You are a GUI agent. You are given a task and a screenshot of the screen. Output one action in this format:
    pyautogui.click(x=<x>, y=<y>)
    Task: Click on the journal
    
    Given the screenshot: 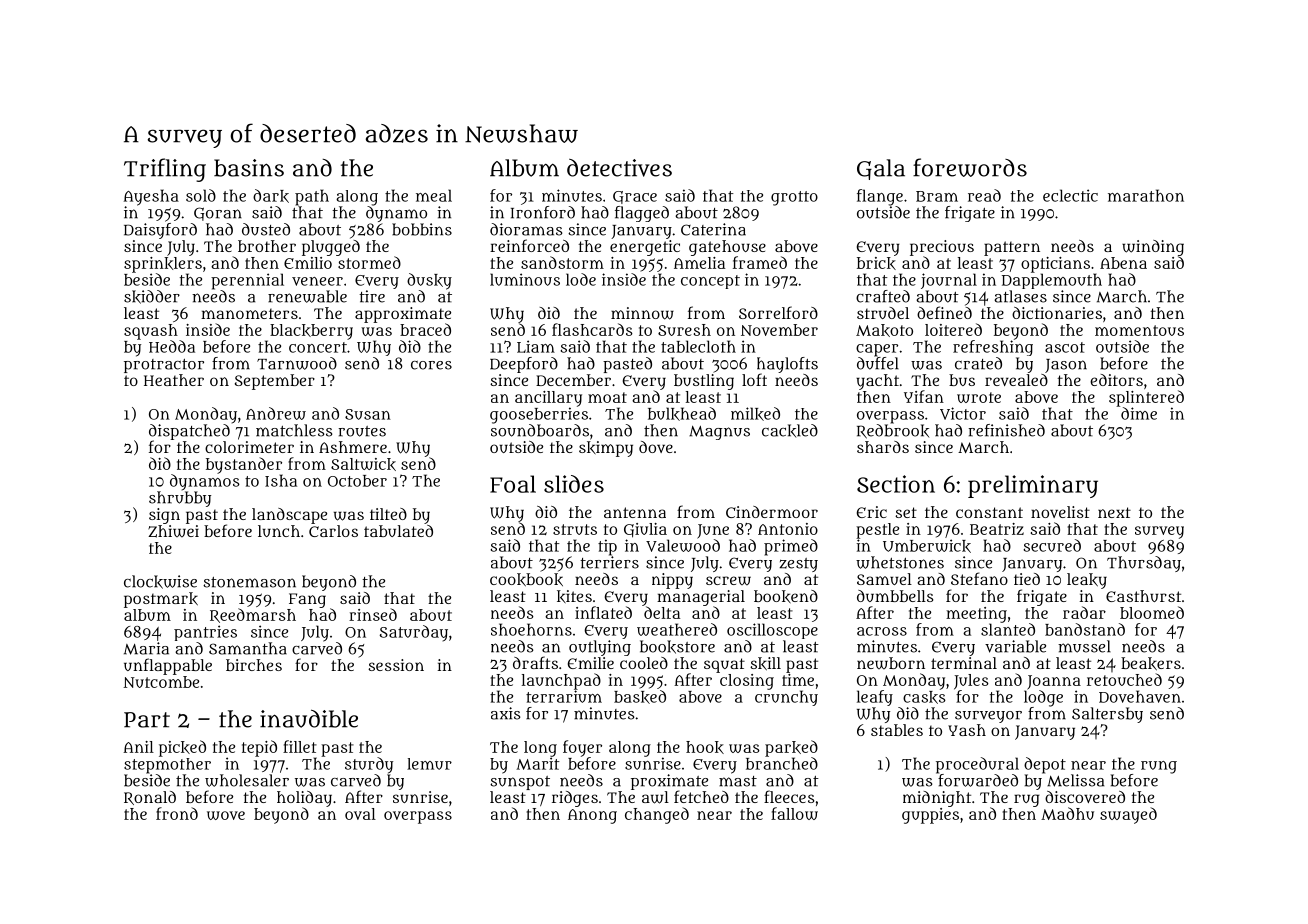 What is the action you would take?
    pyautogui.click(x=949, y=281)
